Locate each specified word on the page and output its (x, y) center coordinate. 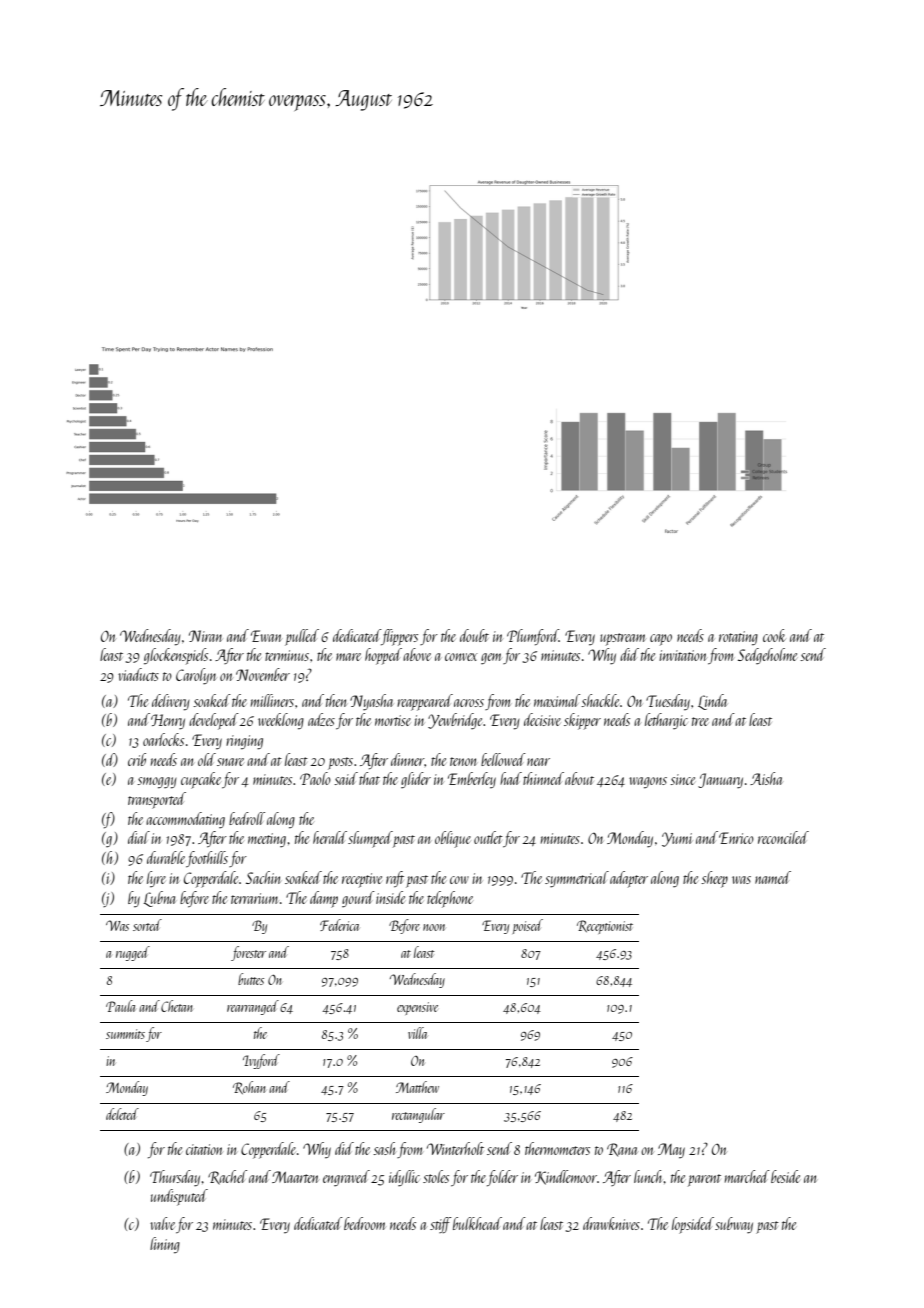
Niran (205, 636)
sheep (714, 879)
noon (434, 927)
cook (774, 635)
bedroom (365, 1223)
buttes (251, 979)
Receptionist (605, 927)
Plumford (533, 637)
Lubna (159, 899)
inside (390, 897)
